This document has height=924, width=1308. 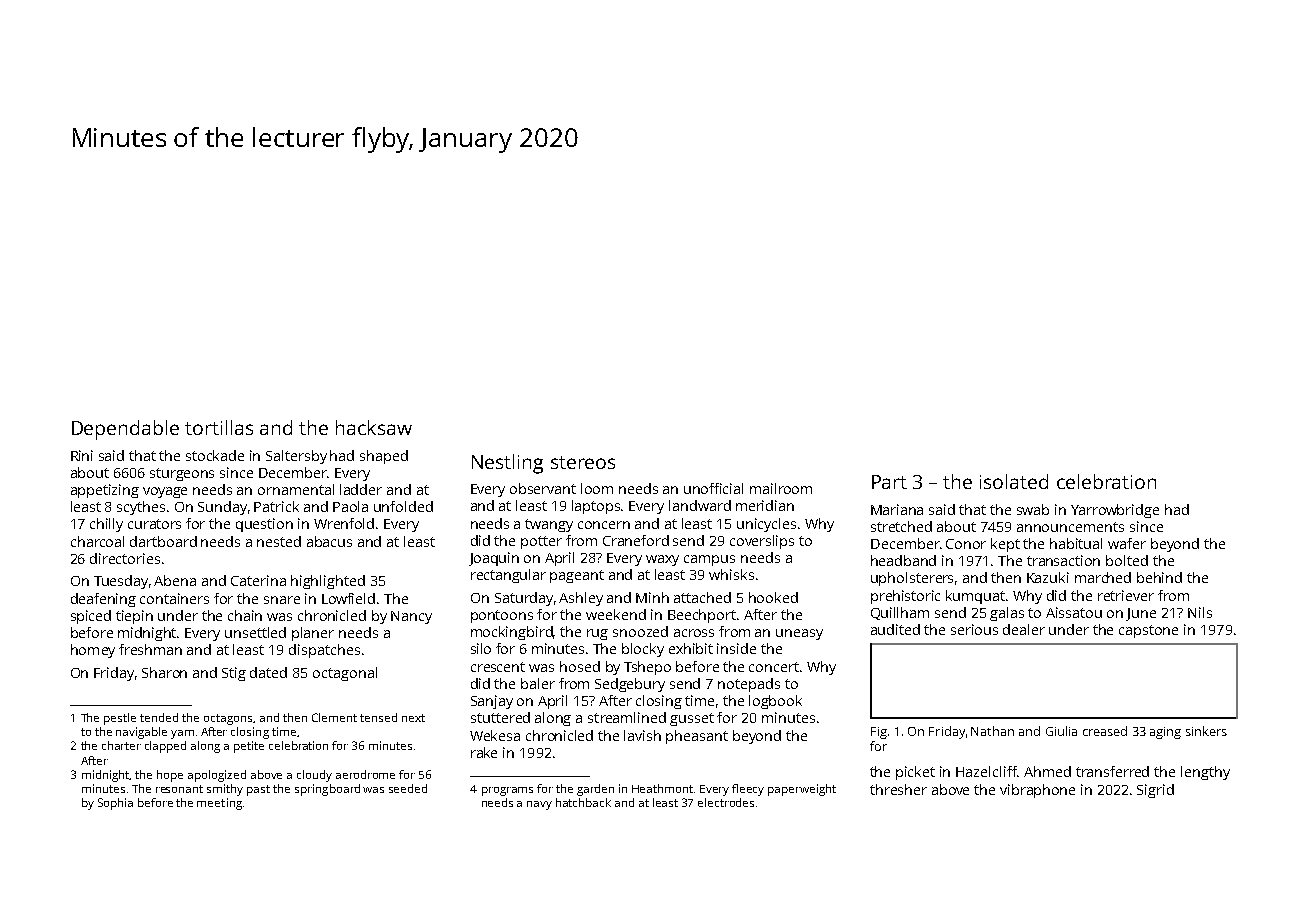 I want to click on hacksaw, so click(x=374, y=427).
